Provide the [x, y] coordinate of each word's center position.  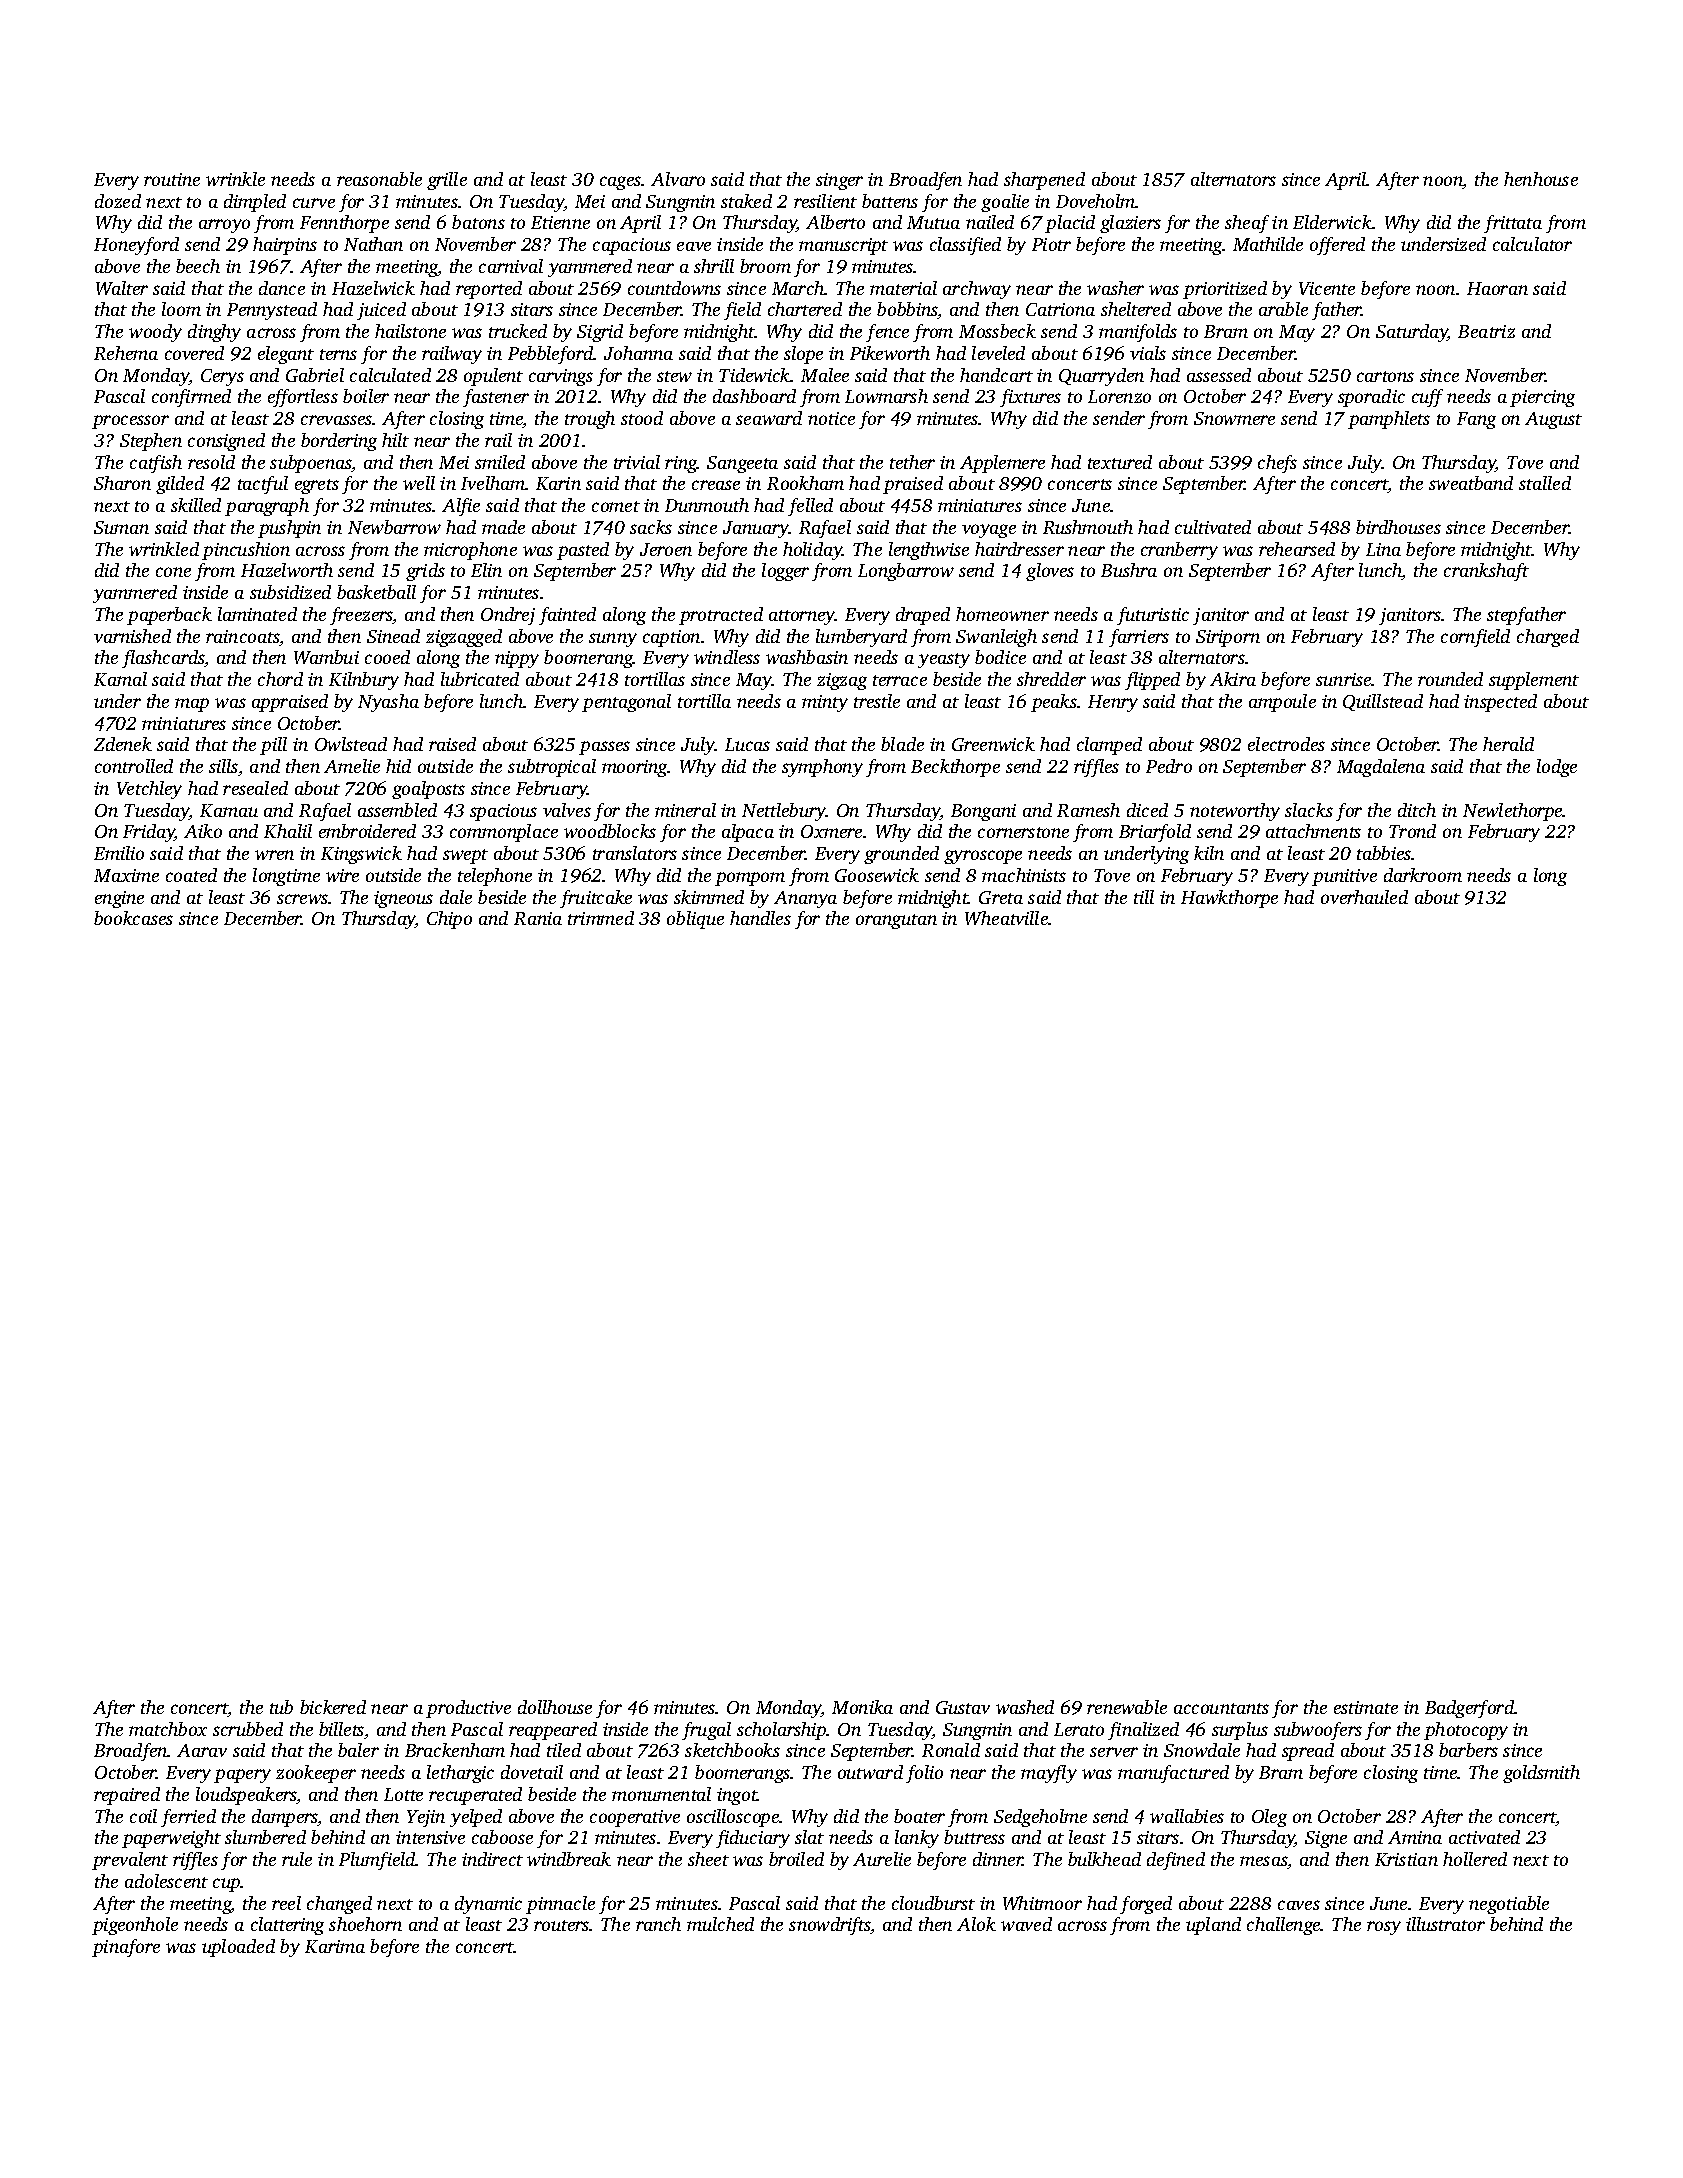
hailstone [410, 331]
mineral [685, 810]
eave [694, 246]
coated [191, 875]
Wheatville [1006, 918]
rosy [1384, 1928]
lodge [1557, 768]
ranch [658, 1924]
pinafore [126, 1948]
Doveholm [1096, 201]
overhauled [1364, 897]
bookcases [133, 918]
